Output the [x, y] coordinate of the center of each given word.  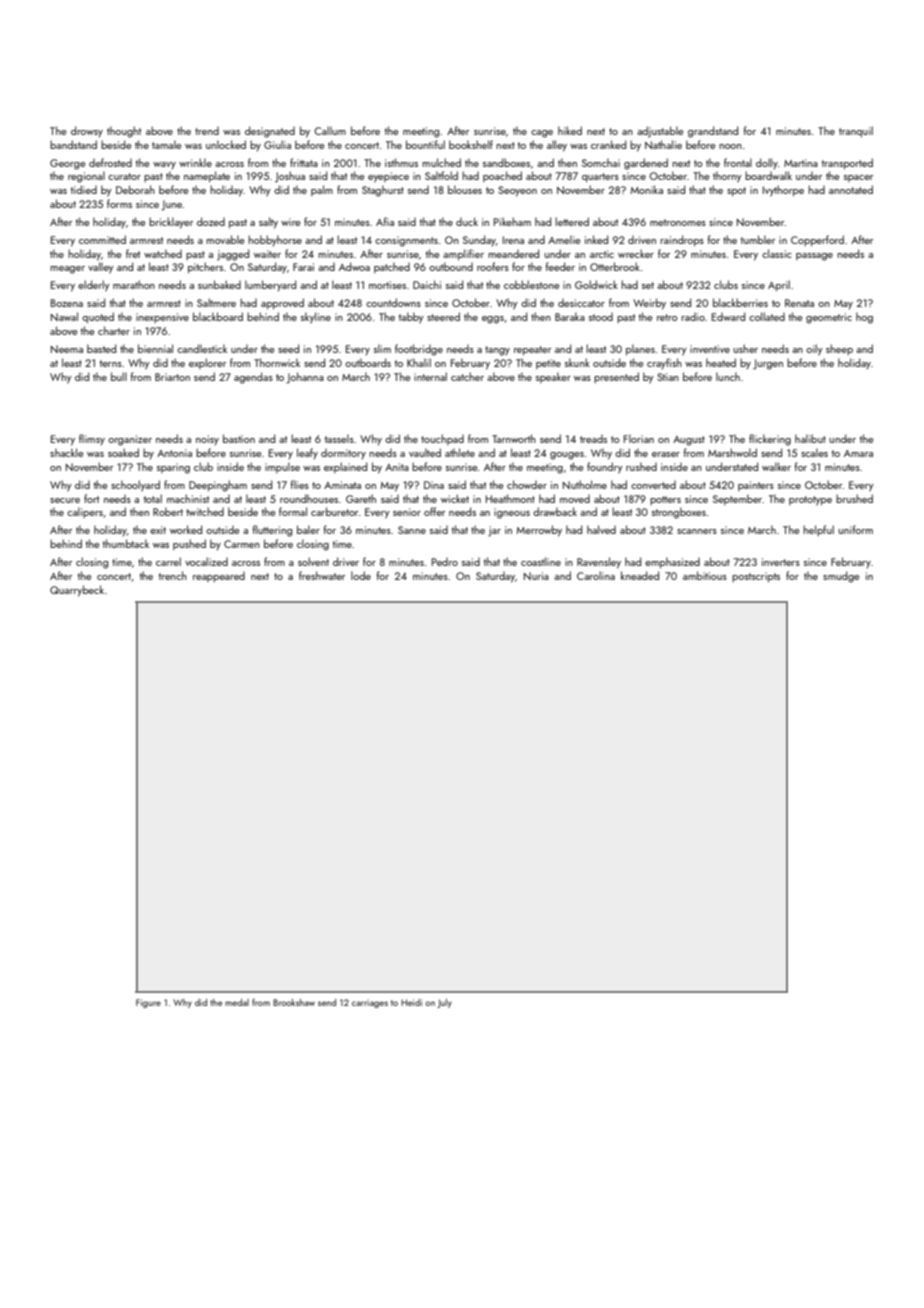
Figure [148, 1003]
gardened [646, 164]
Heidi [411, 1002]
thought [124, 132]
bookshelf [471, 144]
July [444, 1003]
